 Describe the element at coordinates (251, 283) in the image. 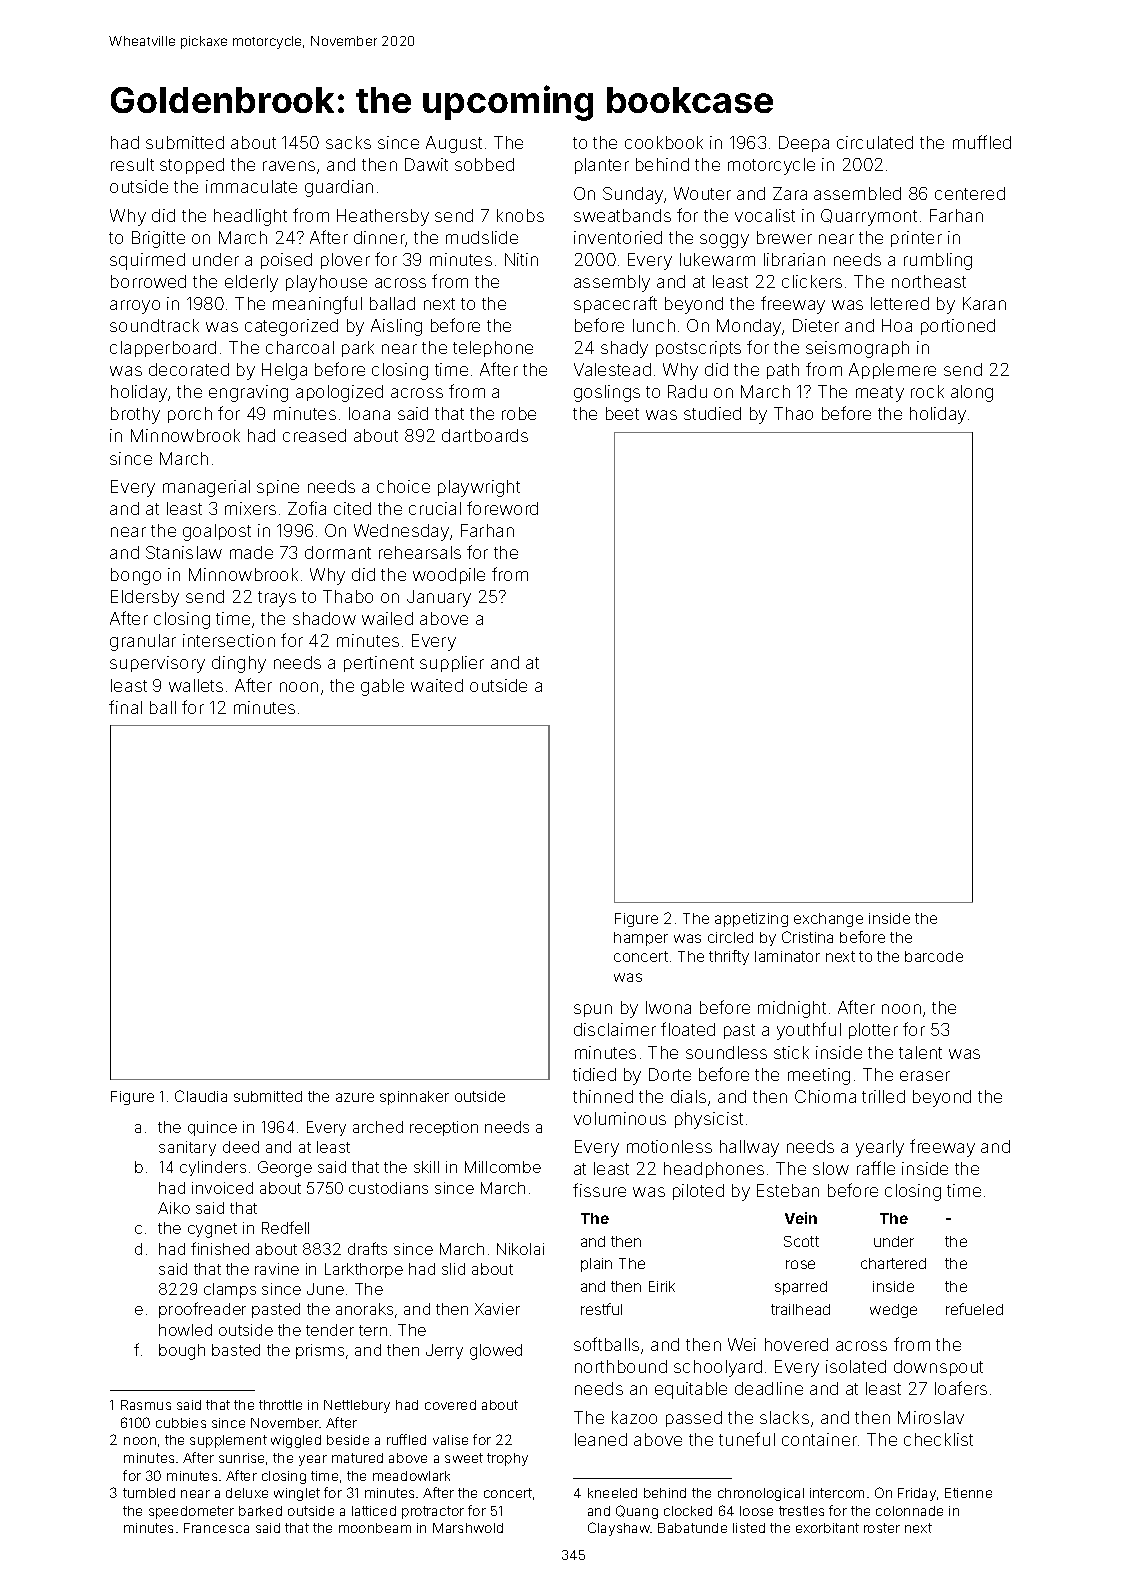

I see `elderly` at that location.
